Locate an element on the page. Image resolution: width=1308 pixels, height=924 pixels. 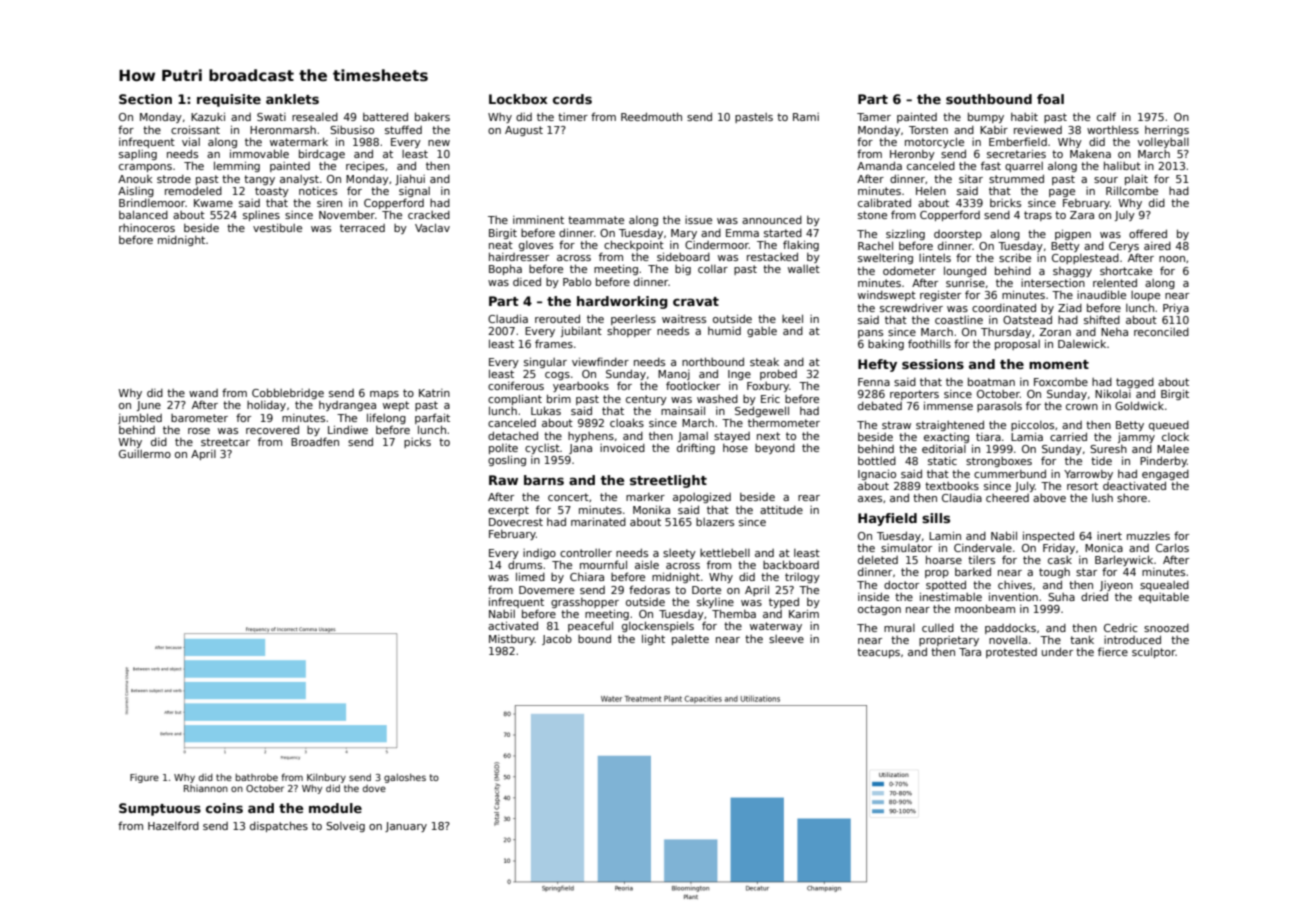
Mistbury is located at coordinates (512, 640).
